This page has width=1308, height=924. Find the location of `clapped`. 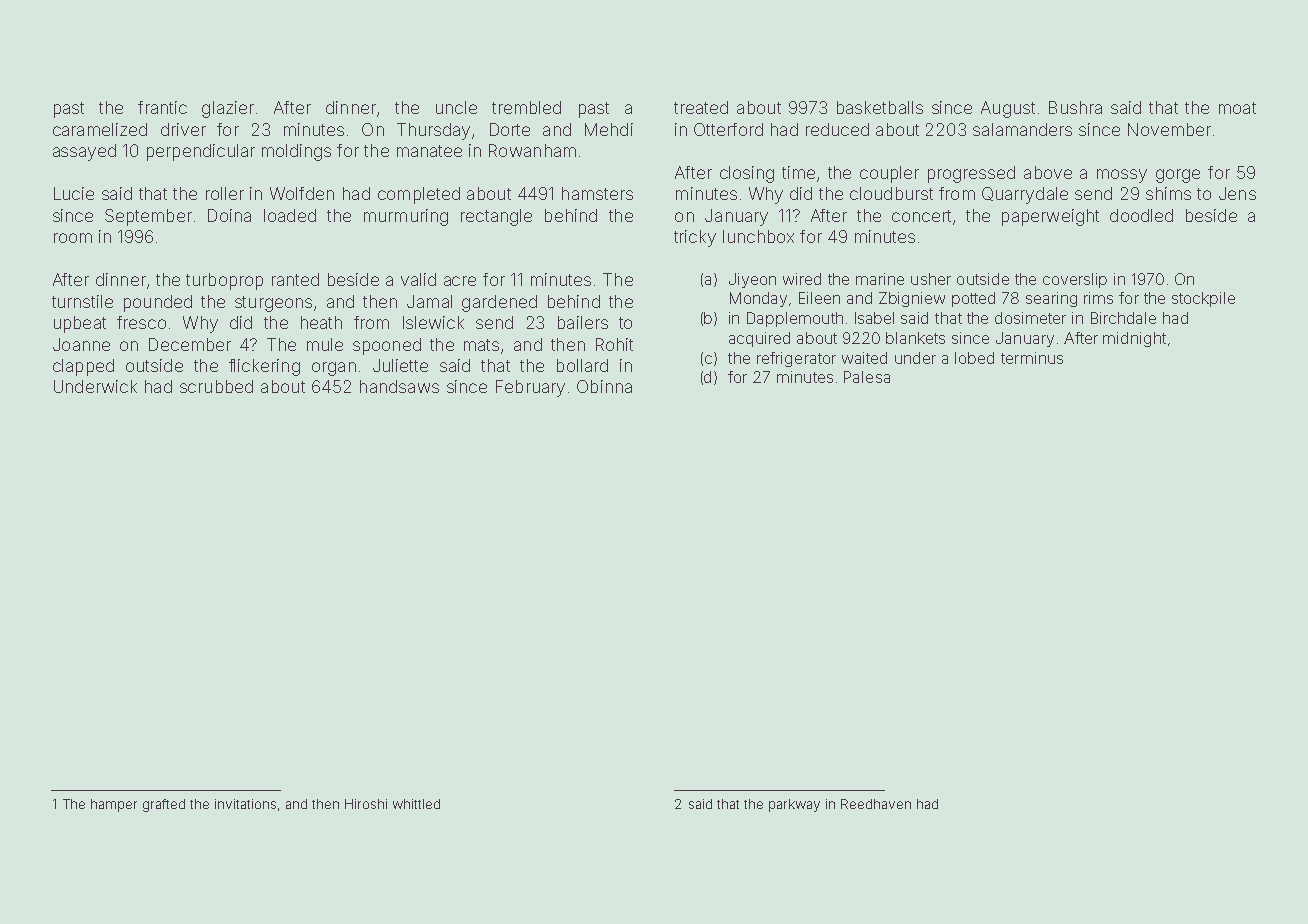

clapped is located at coordinates (83, 367).
